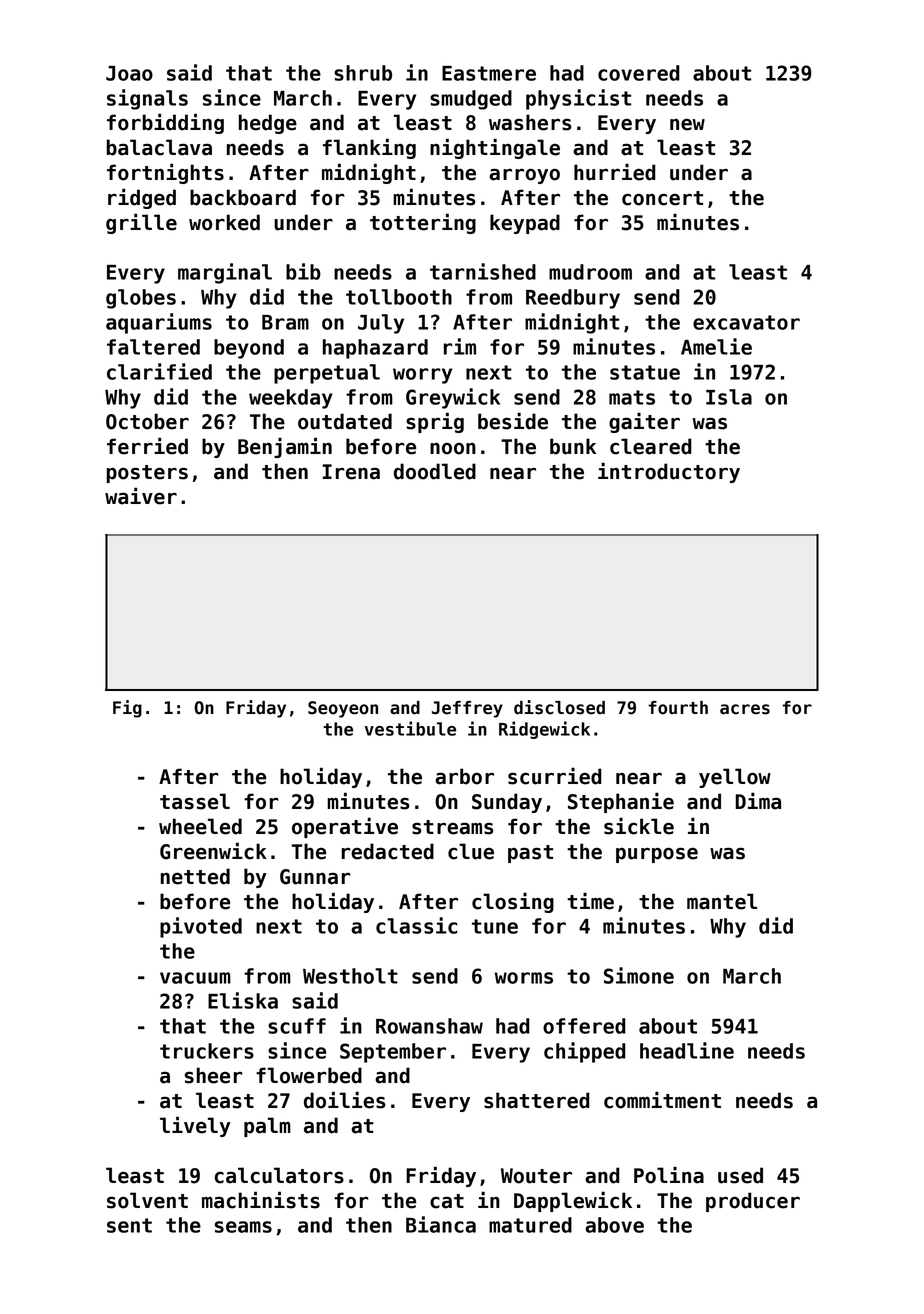 The width and height of the screenshot is (924, 1314). Describe the element at coordinates (645, 372) in the screenshot. I see `statue` at that location.
